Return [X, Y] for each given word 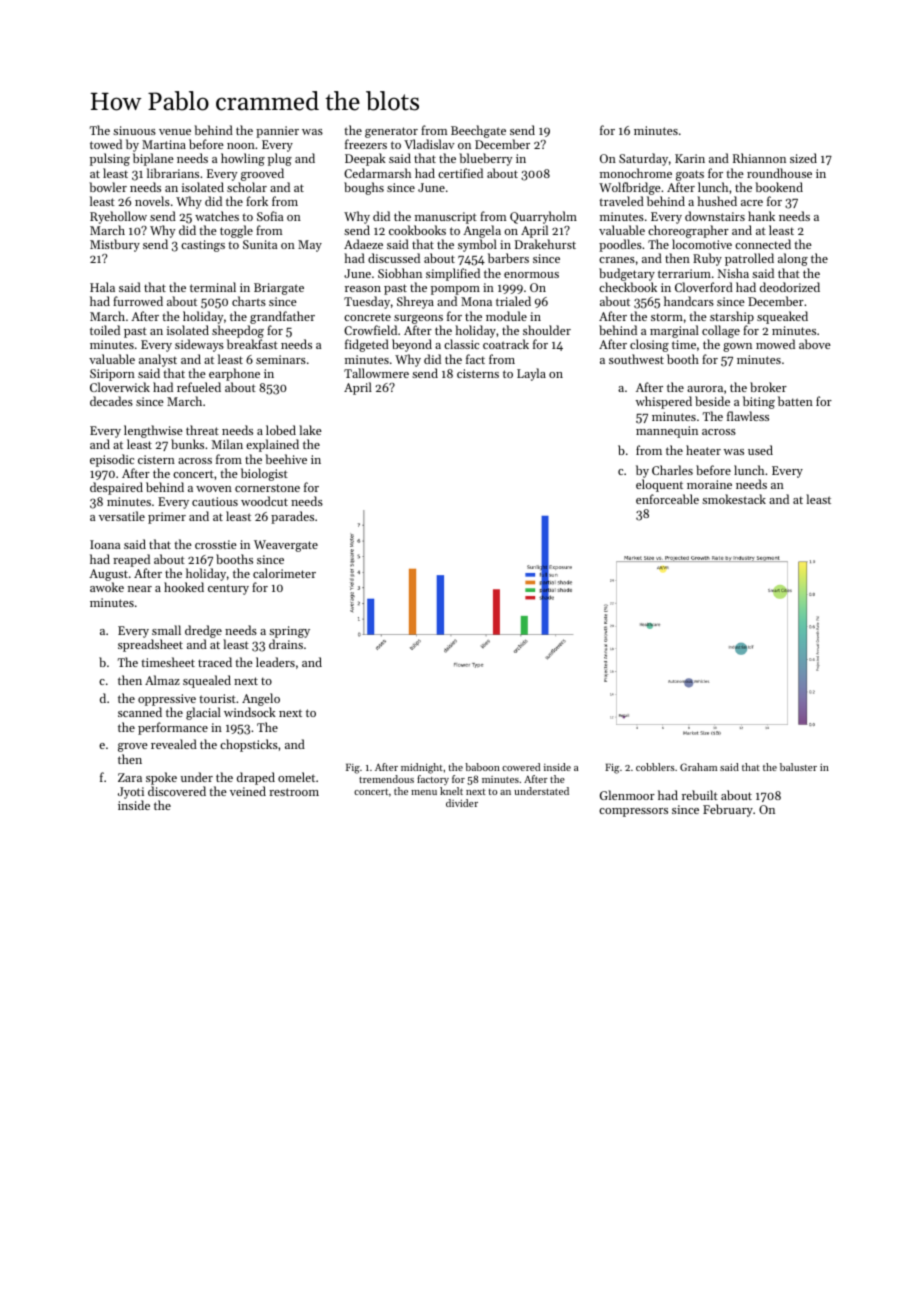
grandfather [282, 317]
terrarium [684, 273]
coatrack [506, 344]
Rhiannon [759, 158]
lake [310, 430]
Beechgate [478, 131]
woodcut [264, 501]
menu [424, 792]
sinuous [134, 130]
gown [737, 347]
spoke [161, 778]
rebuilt [700, 795]
